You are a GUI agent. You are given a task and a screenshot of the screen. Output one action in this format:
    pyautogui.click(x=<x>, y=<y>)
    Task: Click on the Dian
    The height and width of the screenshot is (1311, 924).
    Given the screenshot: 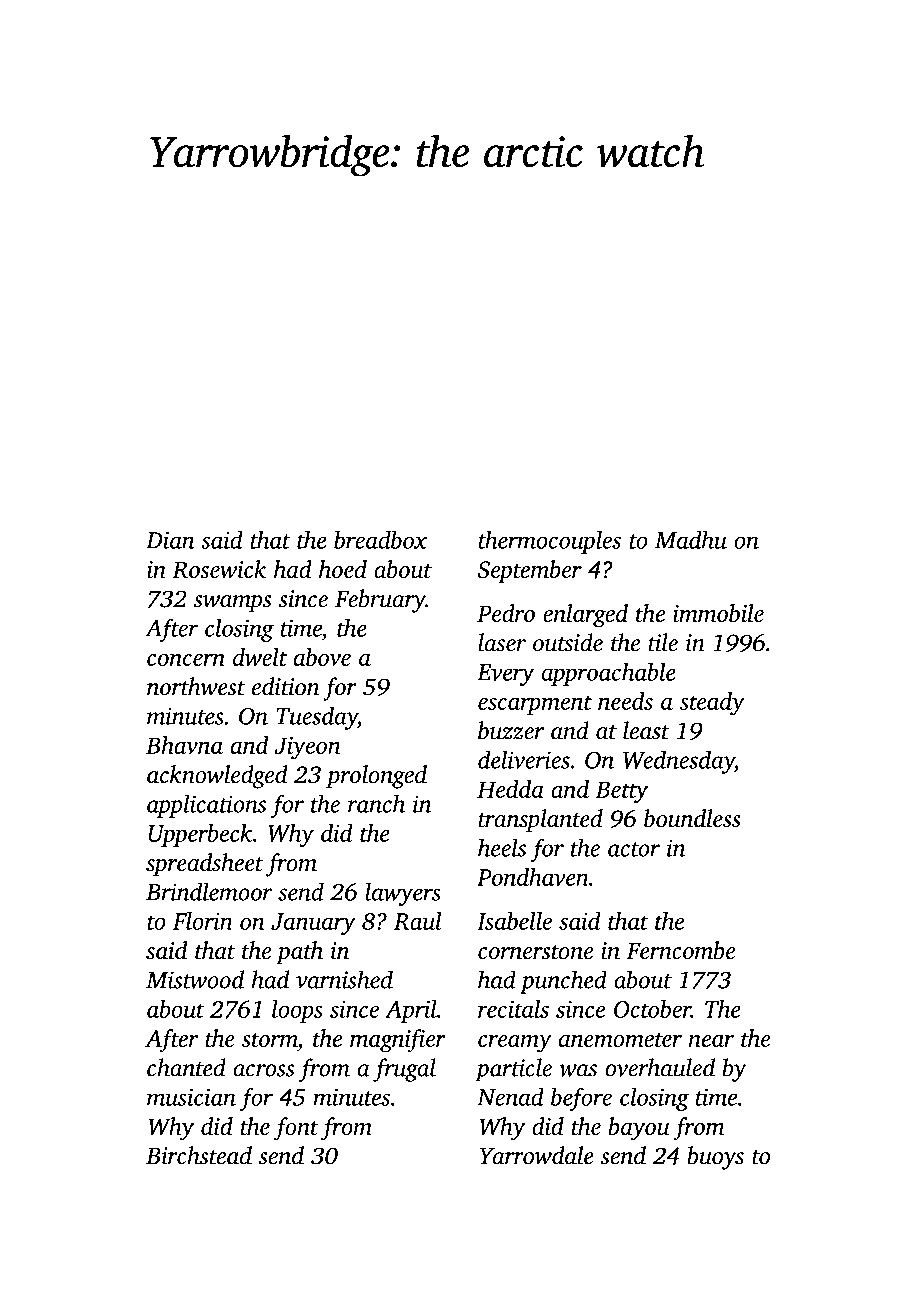 What is the action you would take?
    pyautogui.click(x=170, y=540)
